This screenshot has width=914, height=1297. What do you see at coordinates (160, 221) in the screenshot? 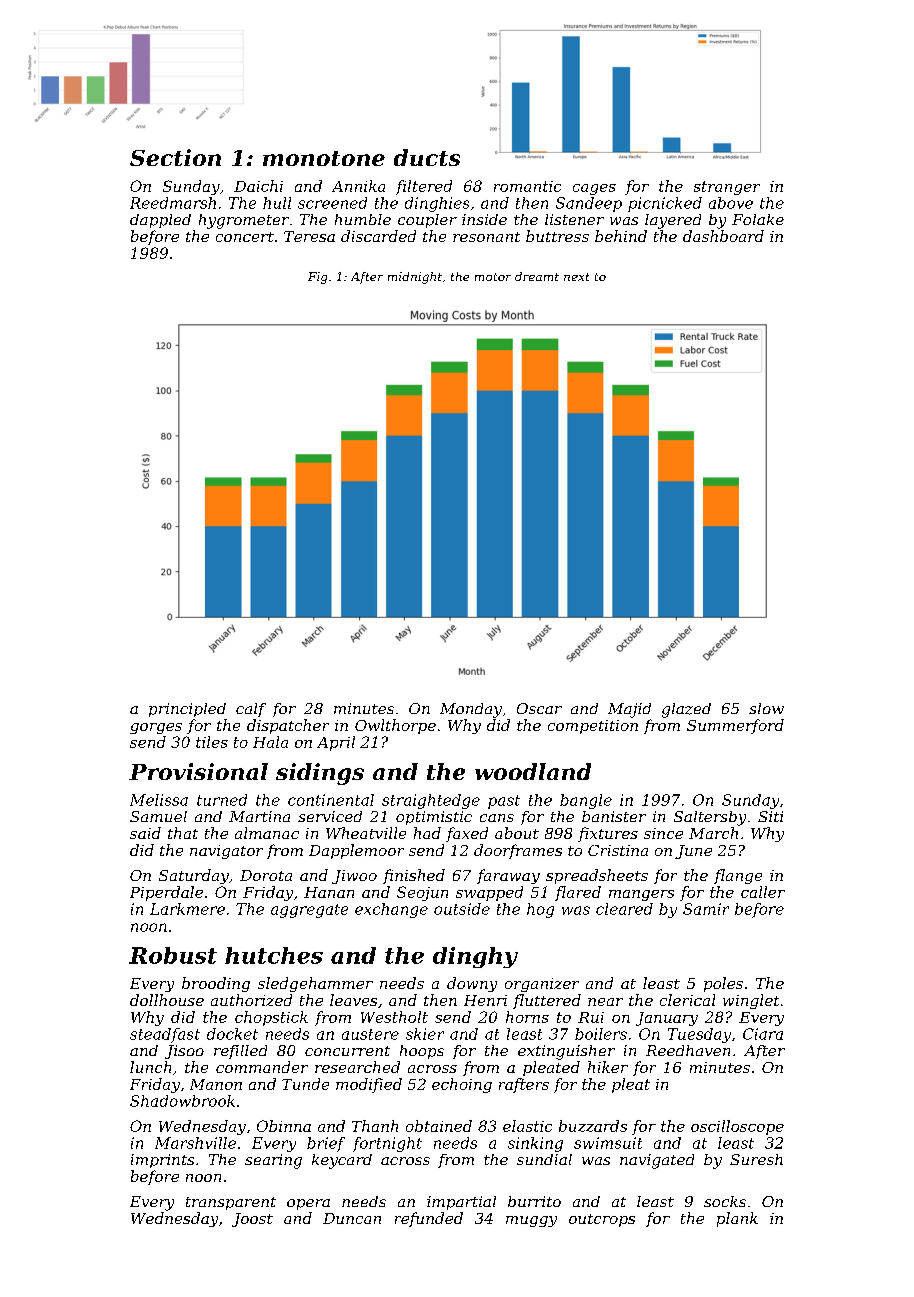
I see `dappled` at bounding box center [160, 221].
